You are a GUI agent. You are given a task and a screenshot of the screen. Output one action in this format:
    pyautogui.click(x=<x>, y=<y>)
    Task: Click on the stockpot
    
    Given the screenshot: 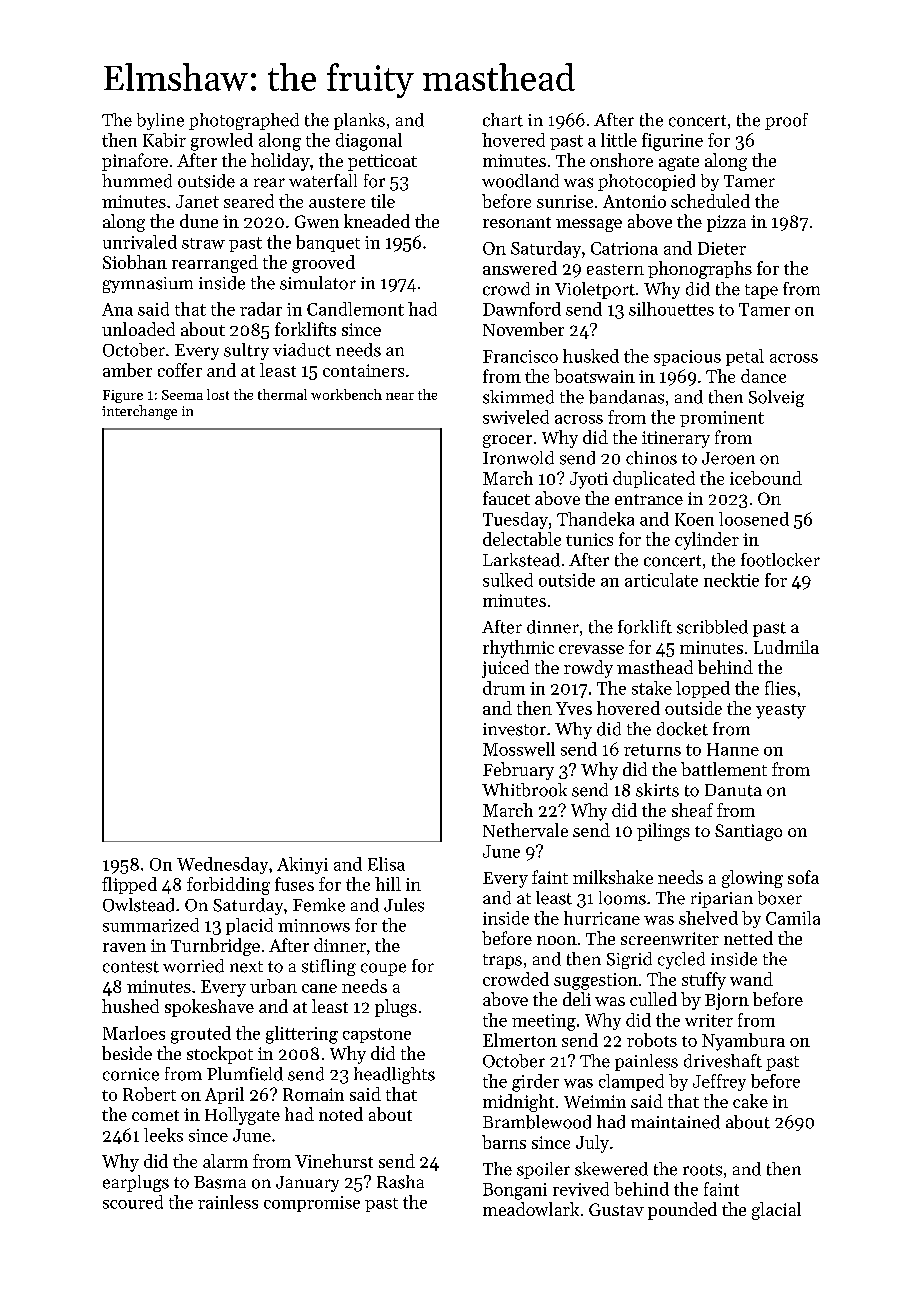 What is the action you would take?
    pyautogui.click(x=220, y=1055)
